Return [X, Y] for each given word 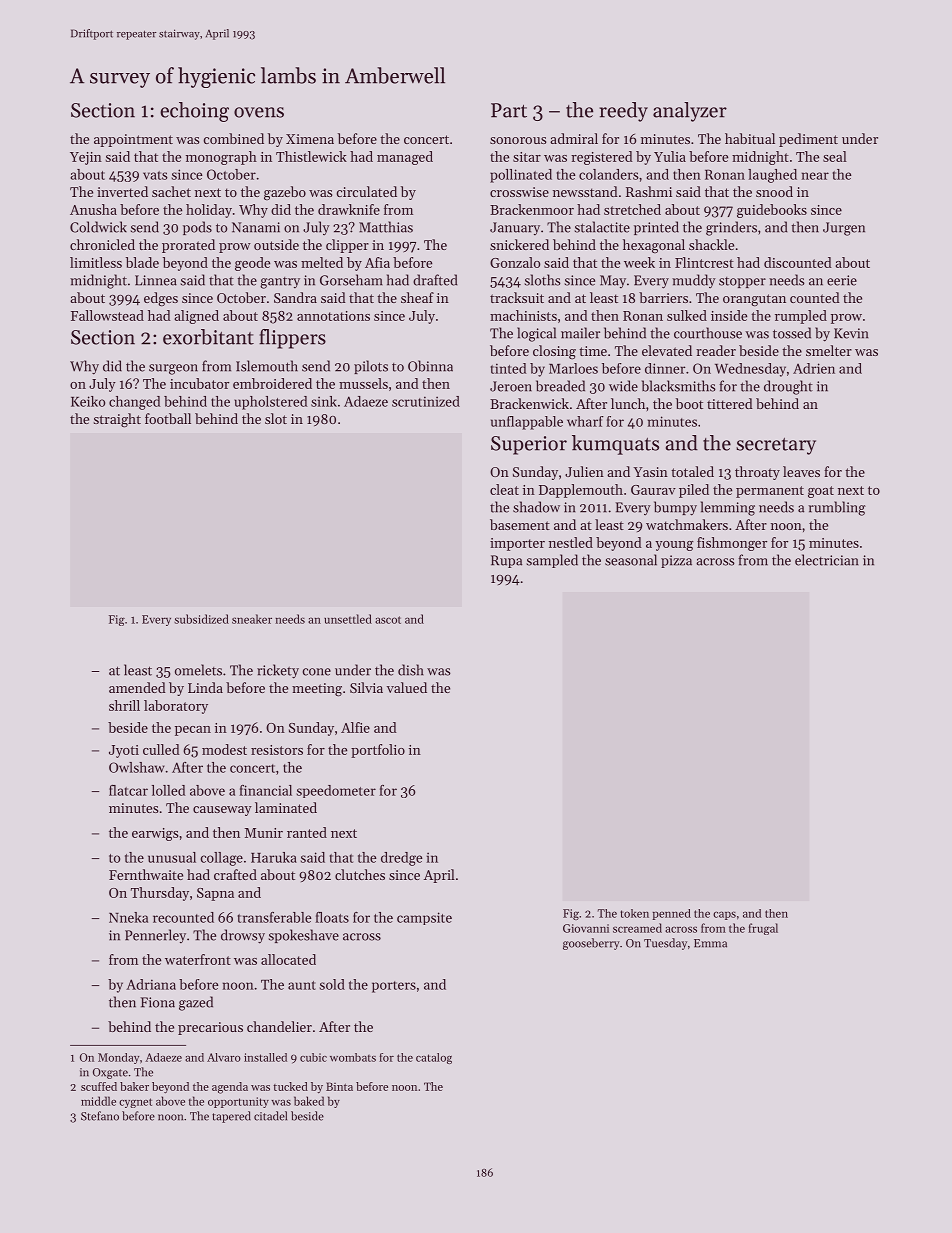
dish [411, 670]
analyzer [690, 112]
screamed [637, 928]
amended [137, 687]
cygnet [135, 1103]
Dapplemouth [581, 491]
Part [509, 110]
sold [332, 984]
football [168, 418]
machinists [523, 315]
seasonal [631, 560]
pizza [676, 561]
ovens [259, 112]
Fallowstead [107, 315]
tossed [792, 333]
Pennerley [155, 936]
